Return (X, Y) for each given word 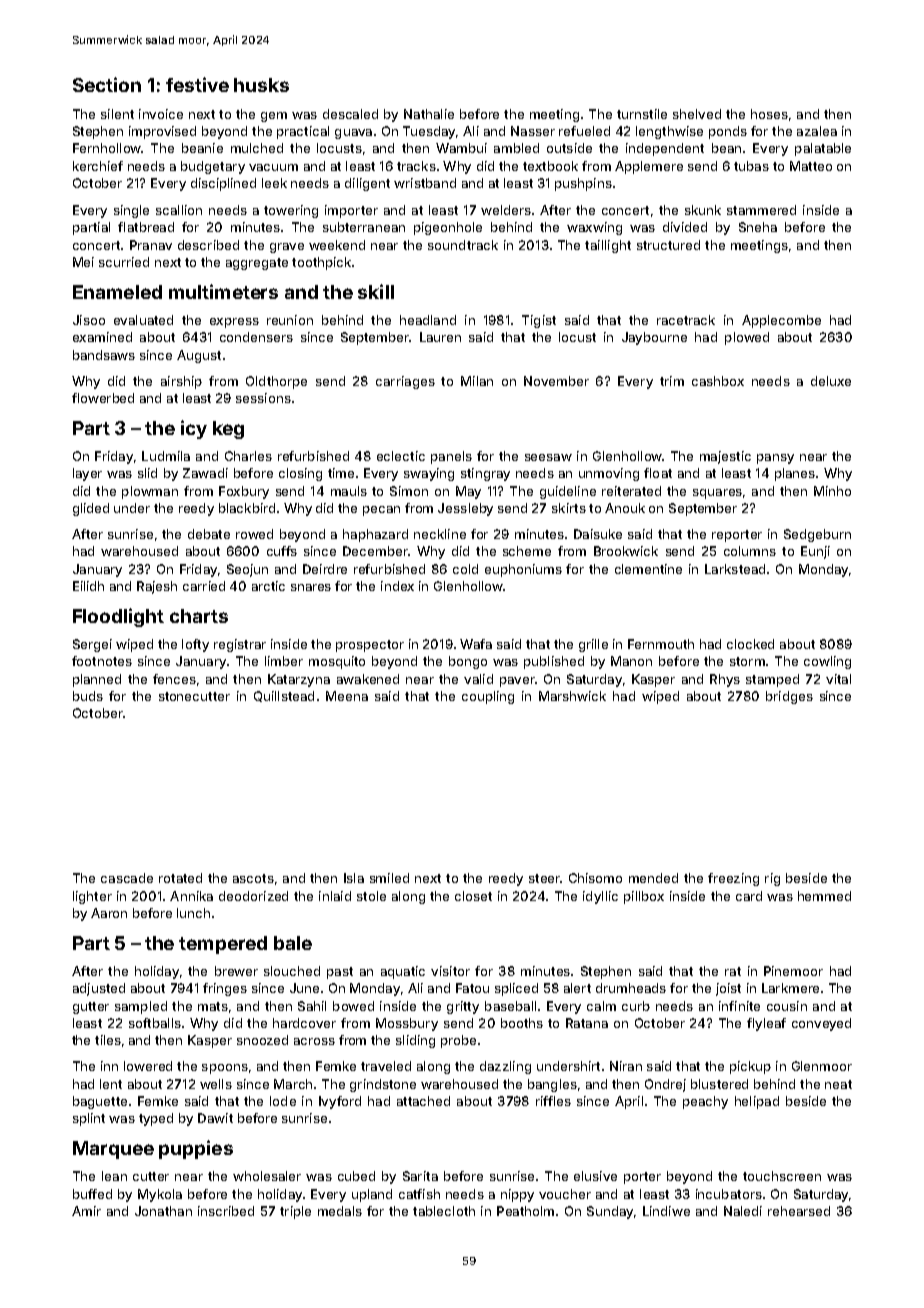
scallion (179, 210)
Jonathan (163, 1211)
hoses (769, 114)
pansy (775, 459)
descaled (350, 114)
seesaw (548, 457)
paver (517, 682)
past (340, 973)
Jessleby (465, 509)
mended (653, 878)
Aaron (109, 913)
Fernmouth (661, 644)
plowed (747, 338)
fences (174, 679)
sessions (263, 398)
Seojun (247, 570)
